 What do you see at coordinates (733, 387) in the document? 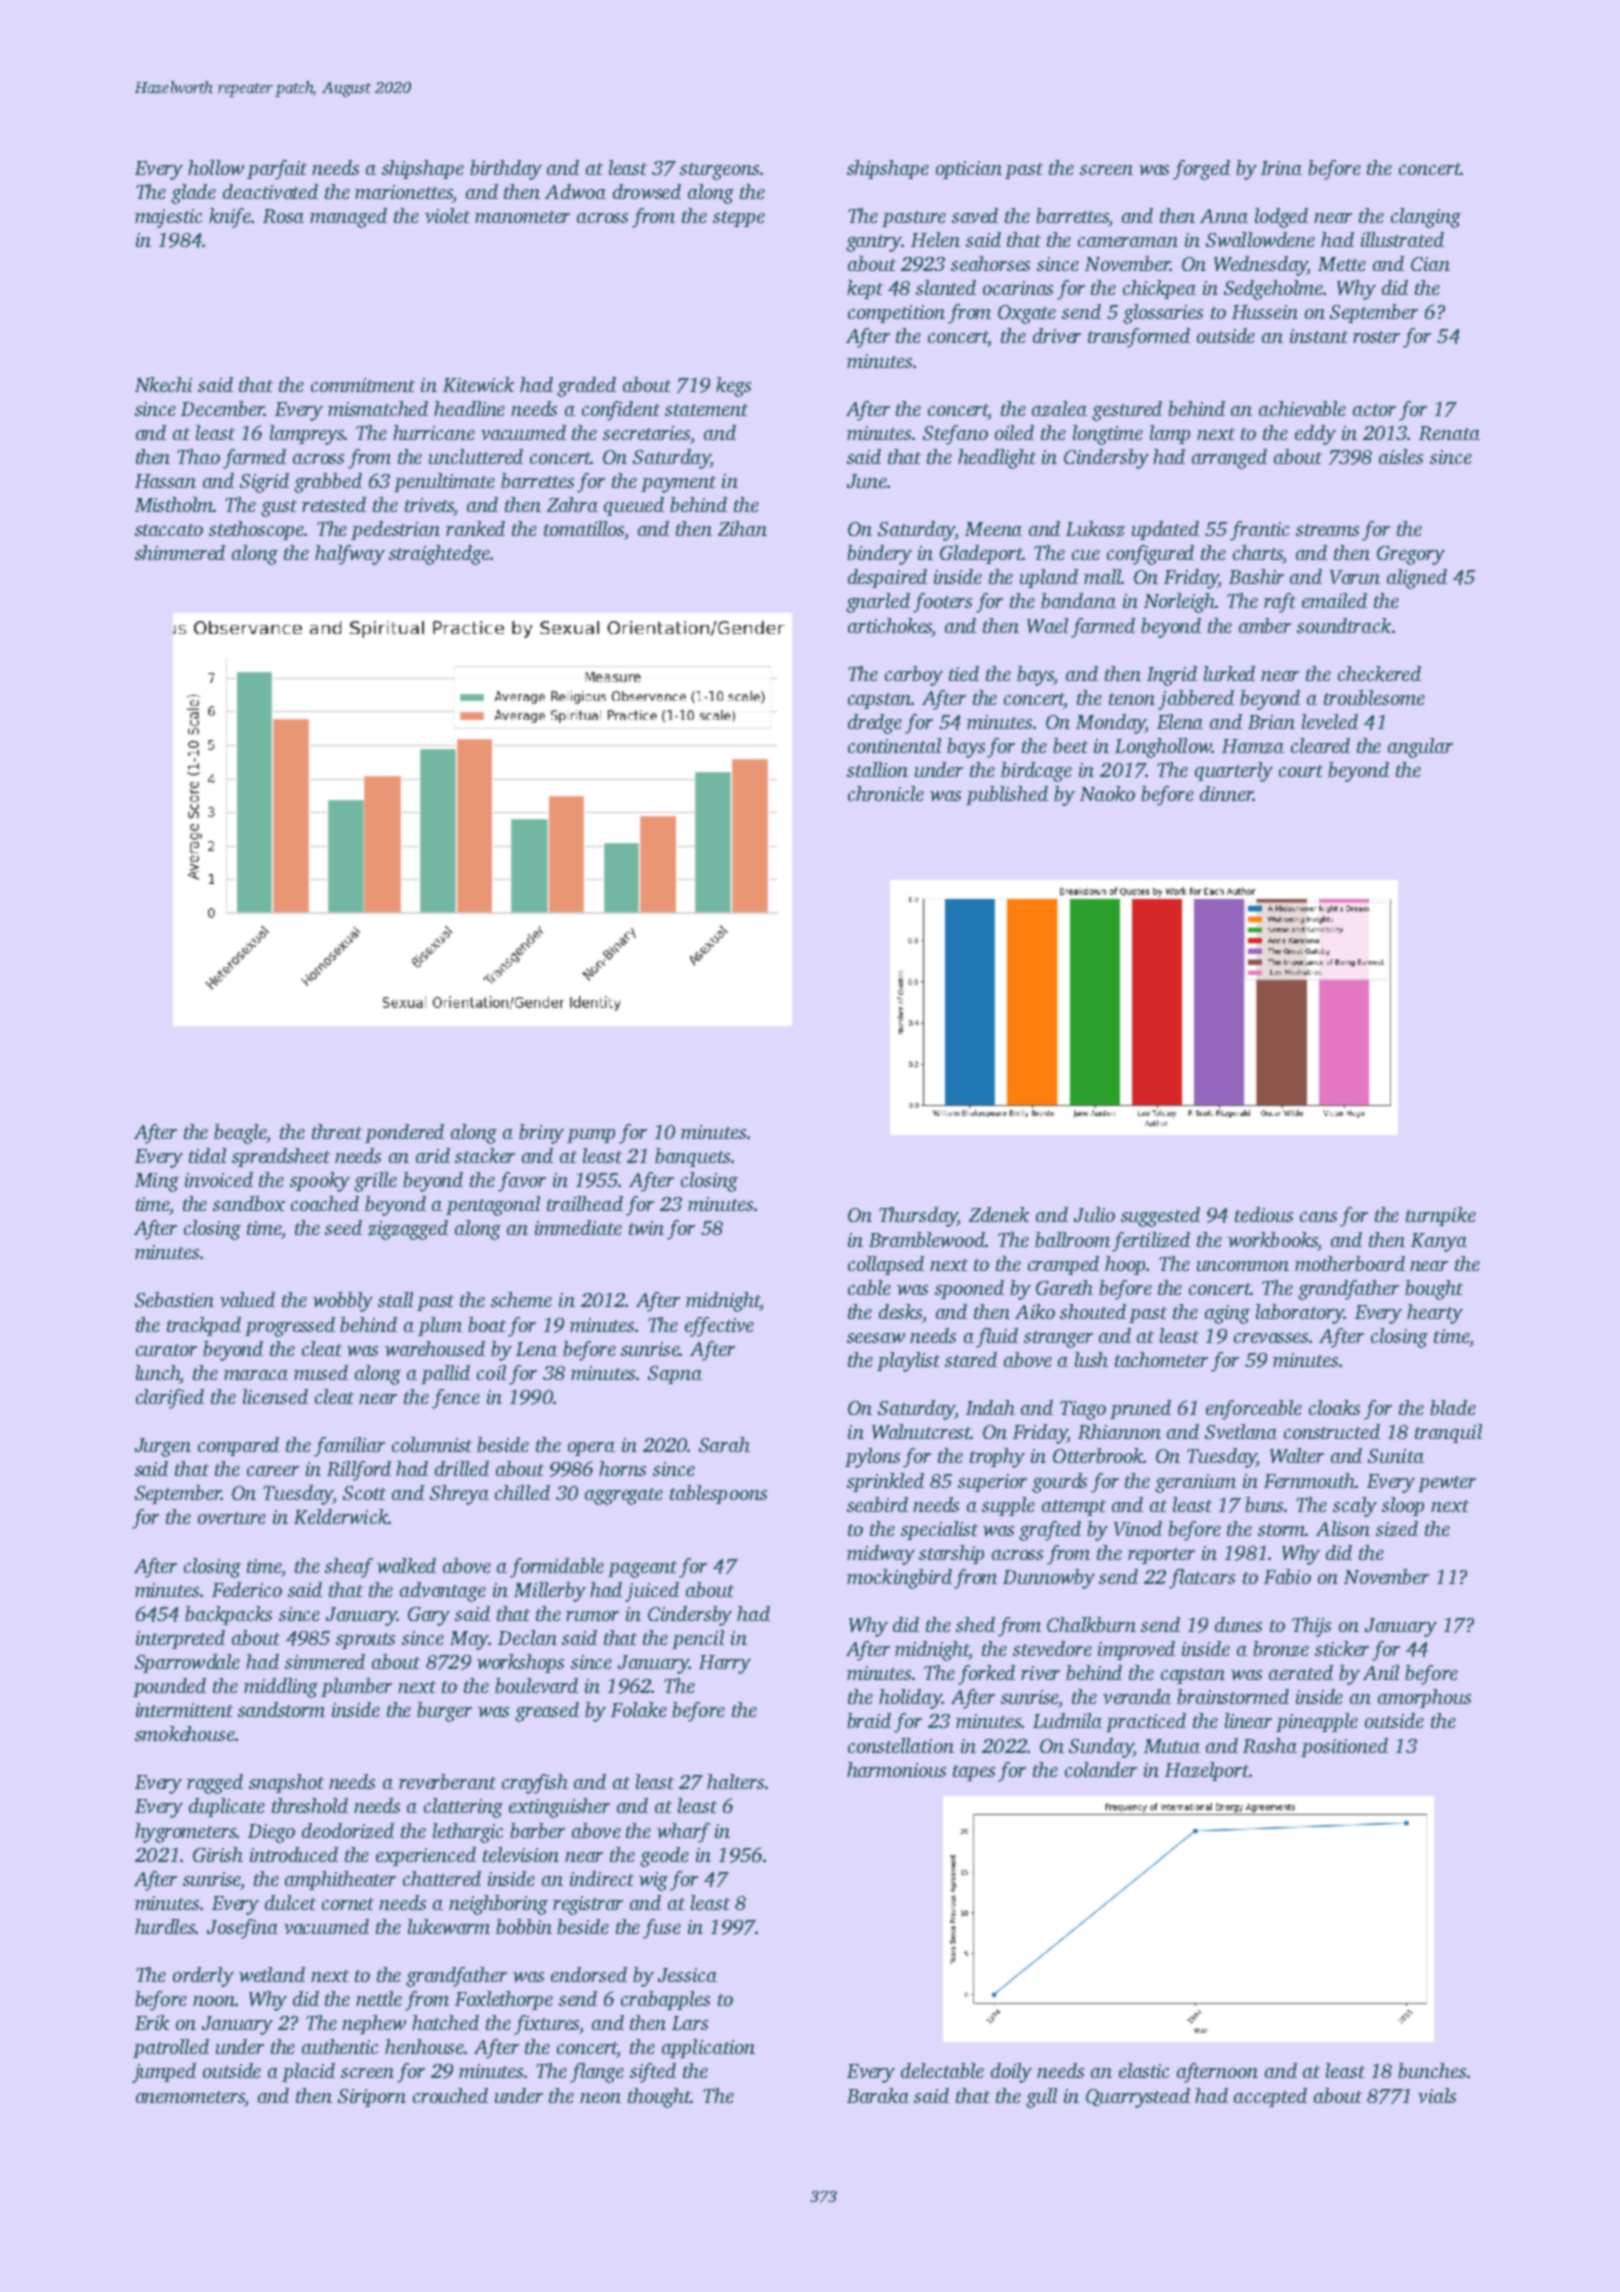
I see `kegs` at bounding box center [733, 387].
